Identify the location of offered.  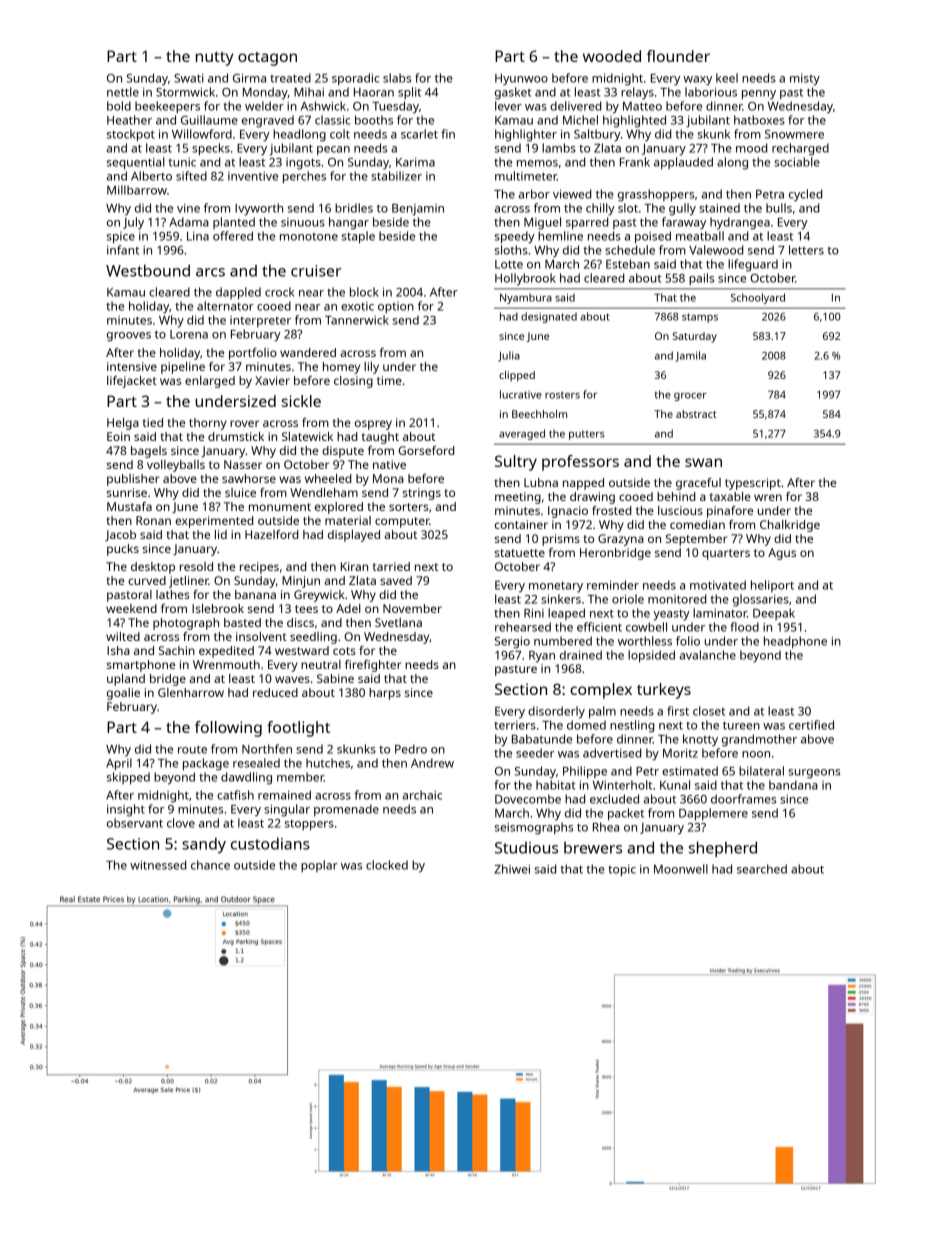
(233, 236).
